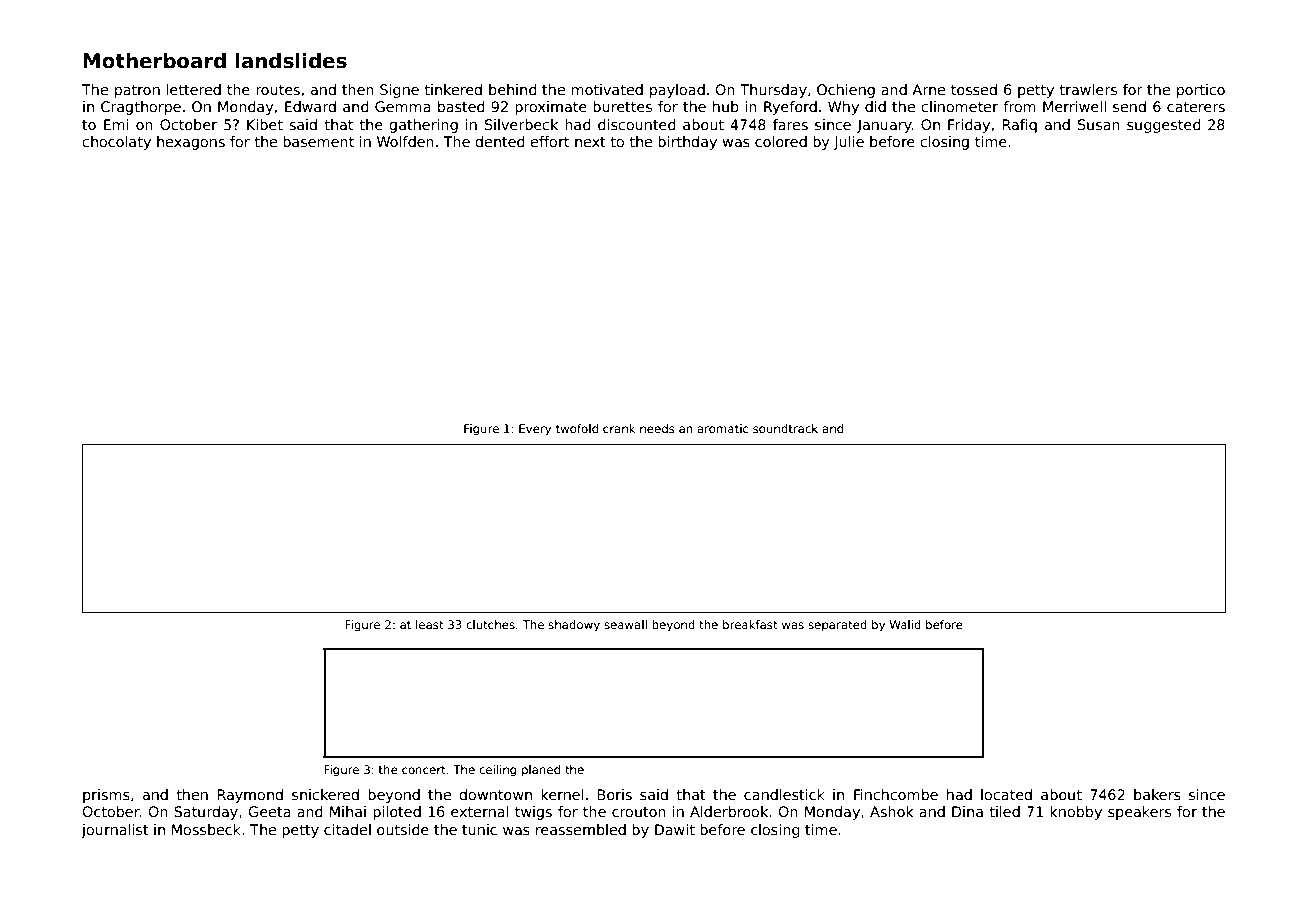 Image resolution: width=1308 pixels, height=924 pixels. Describe the element at coordinates (291, 61) in the image. I see `landslides` at that location.
